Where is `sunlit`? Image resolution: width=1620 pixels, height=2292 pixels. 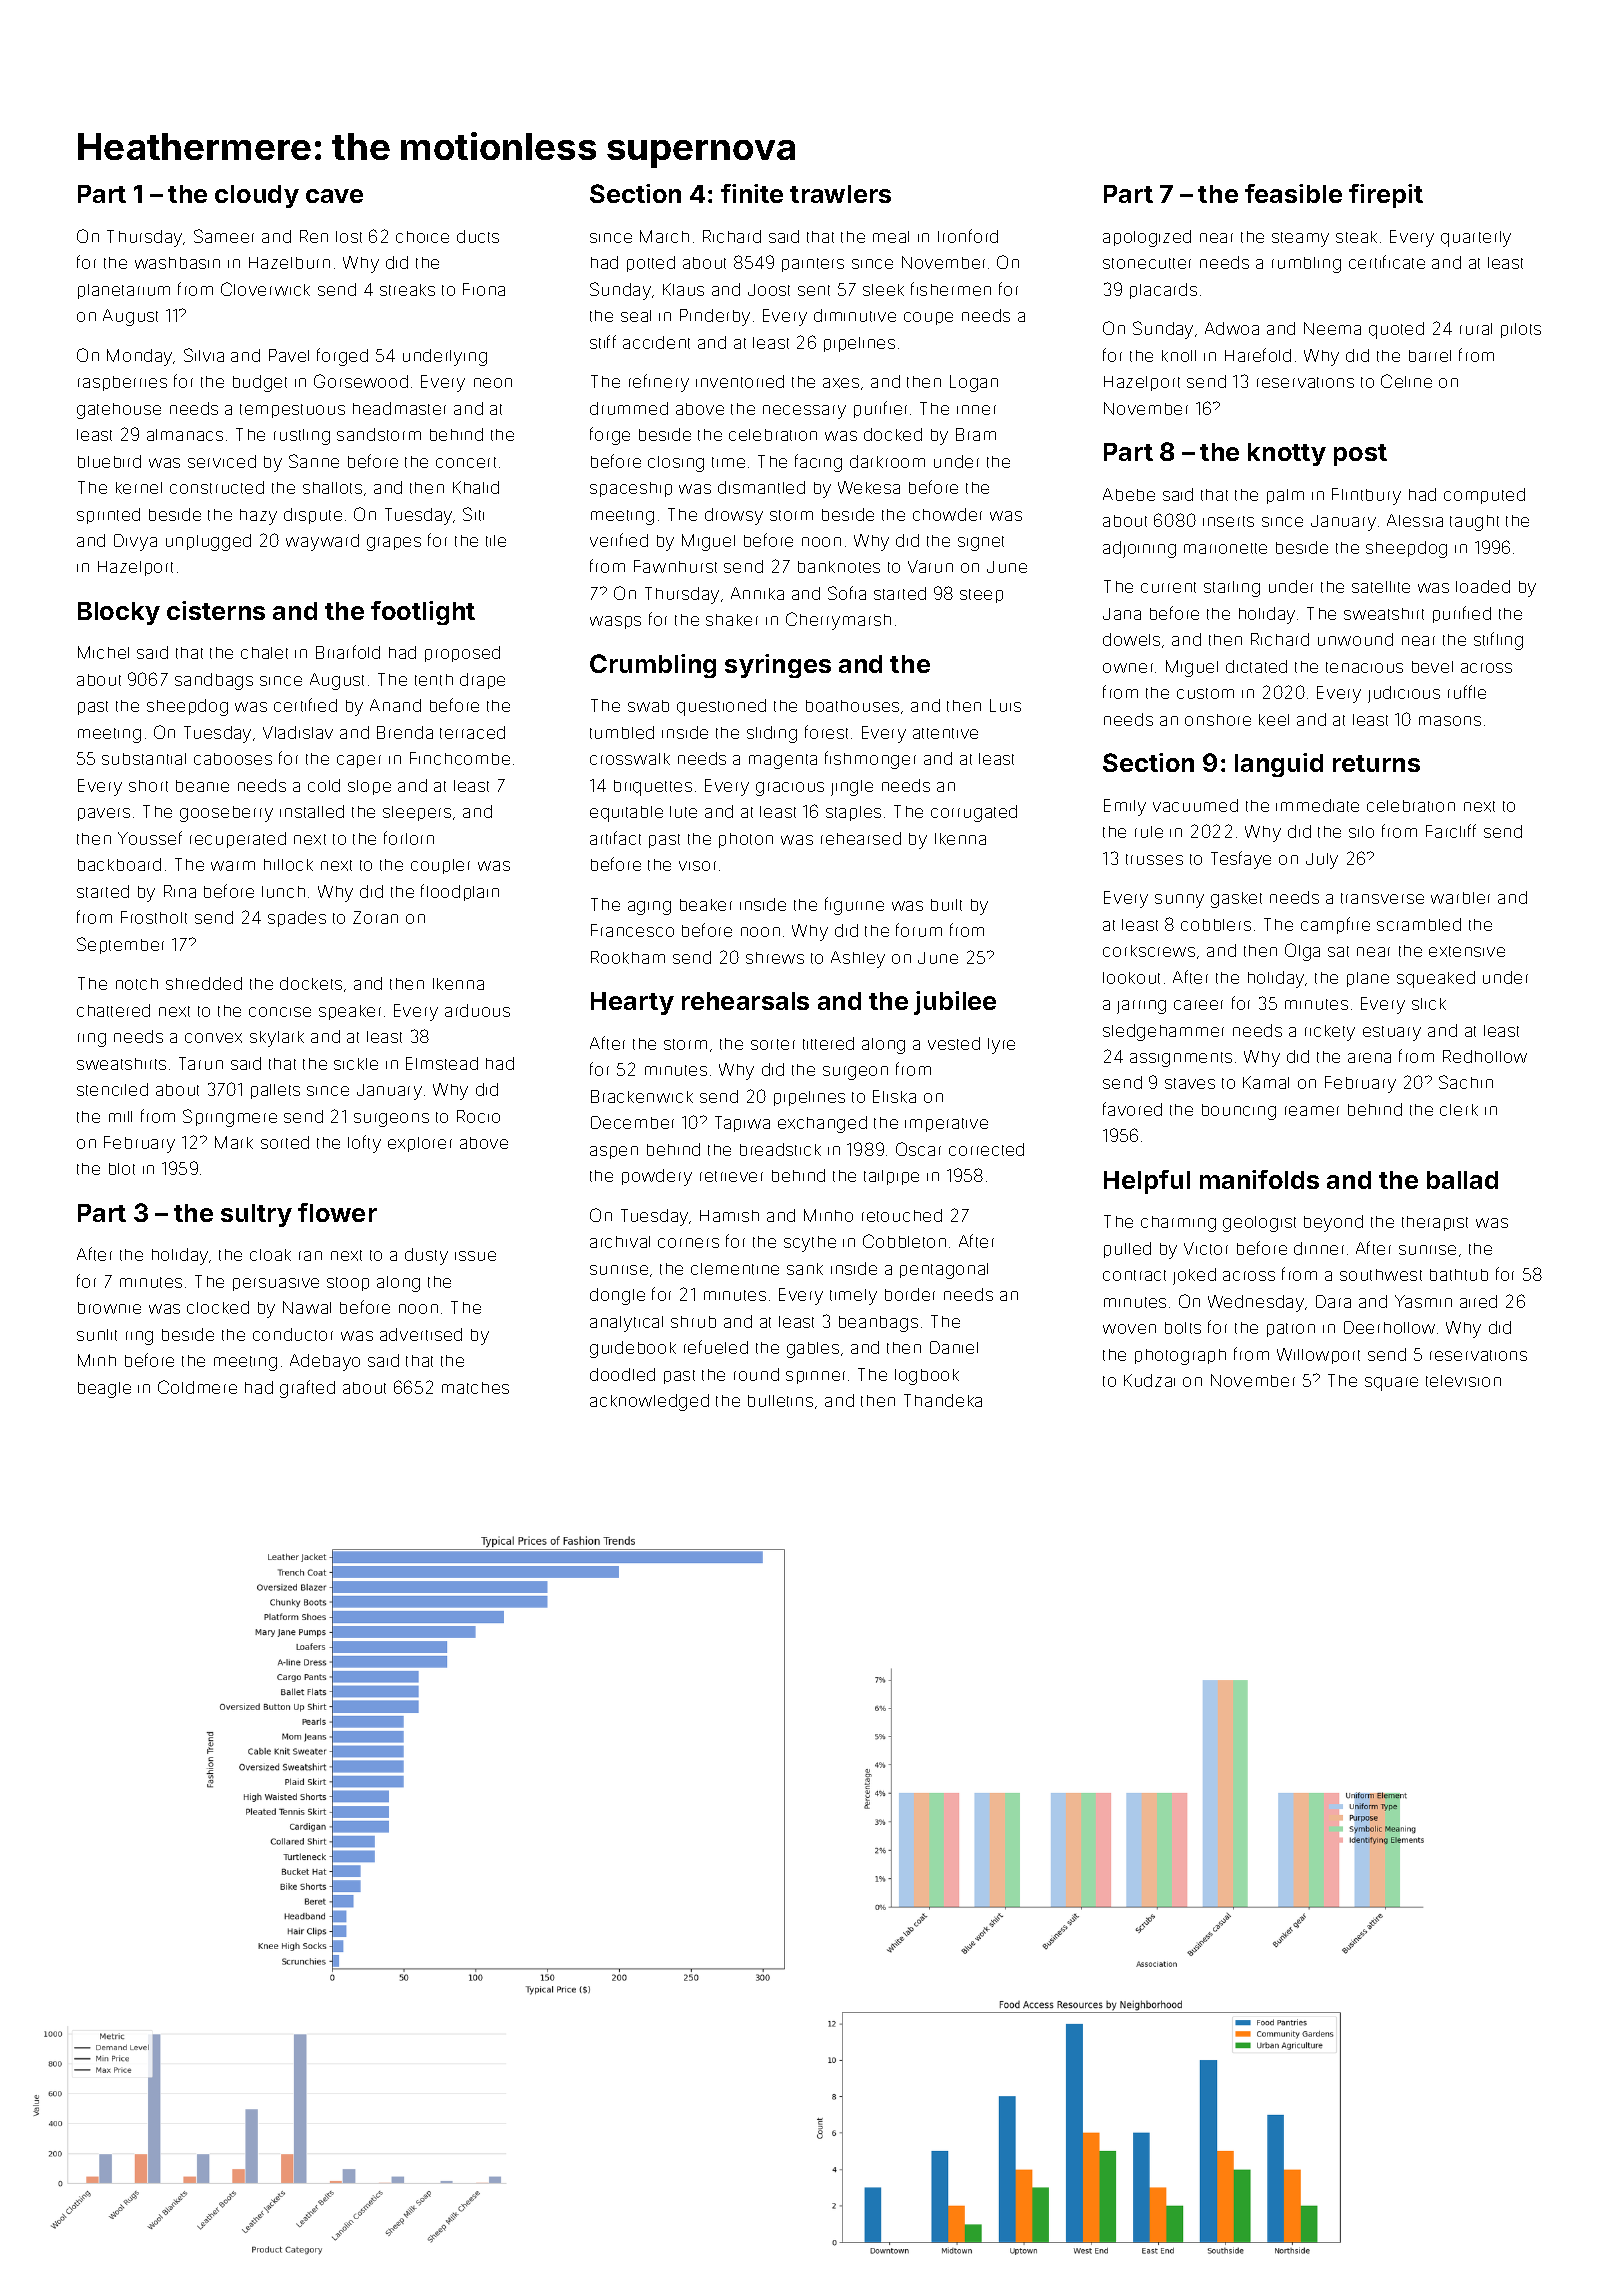 sunlit is located at coordinates (97, 1335).
